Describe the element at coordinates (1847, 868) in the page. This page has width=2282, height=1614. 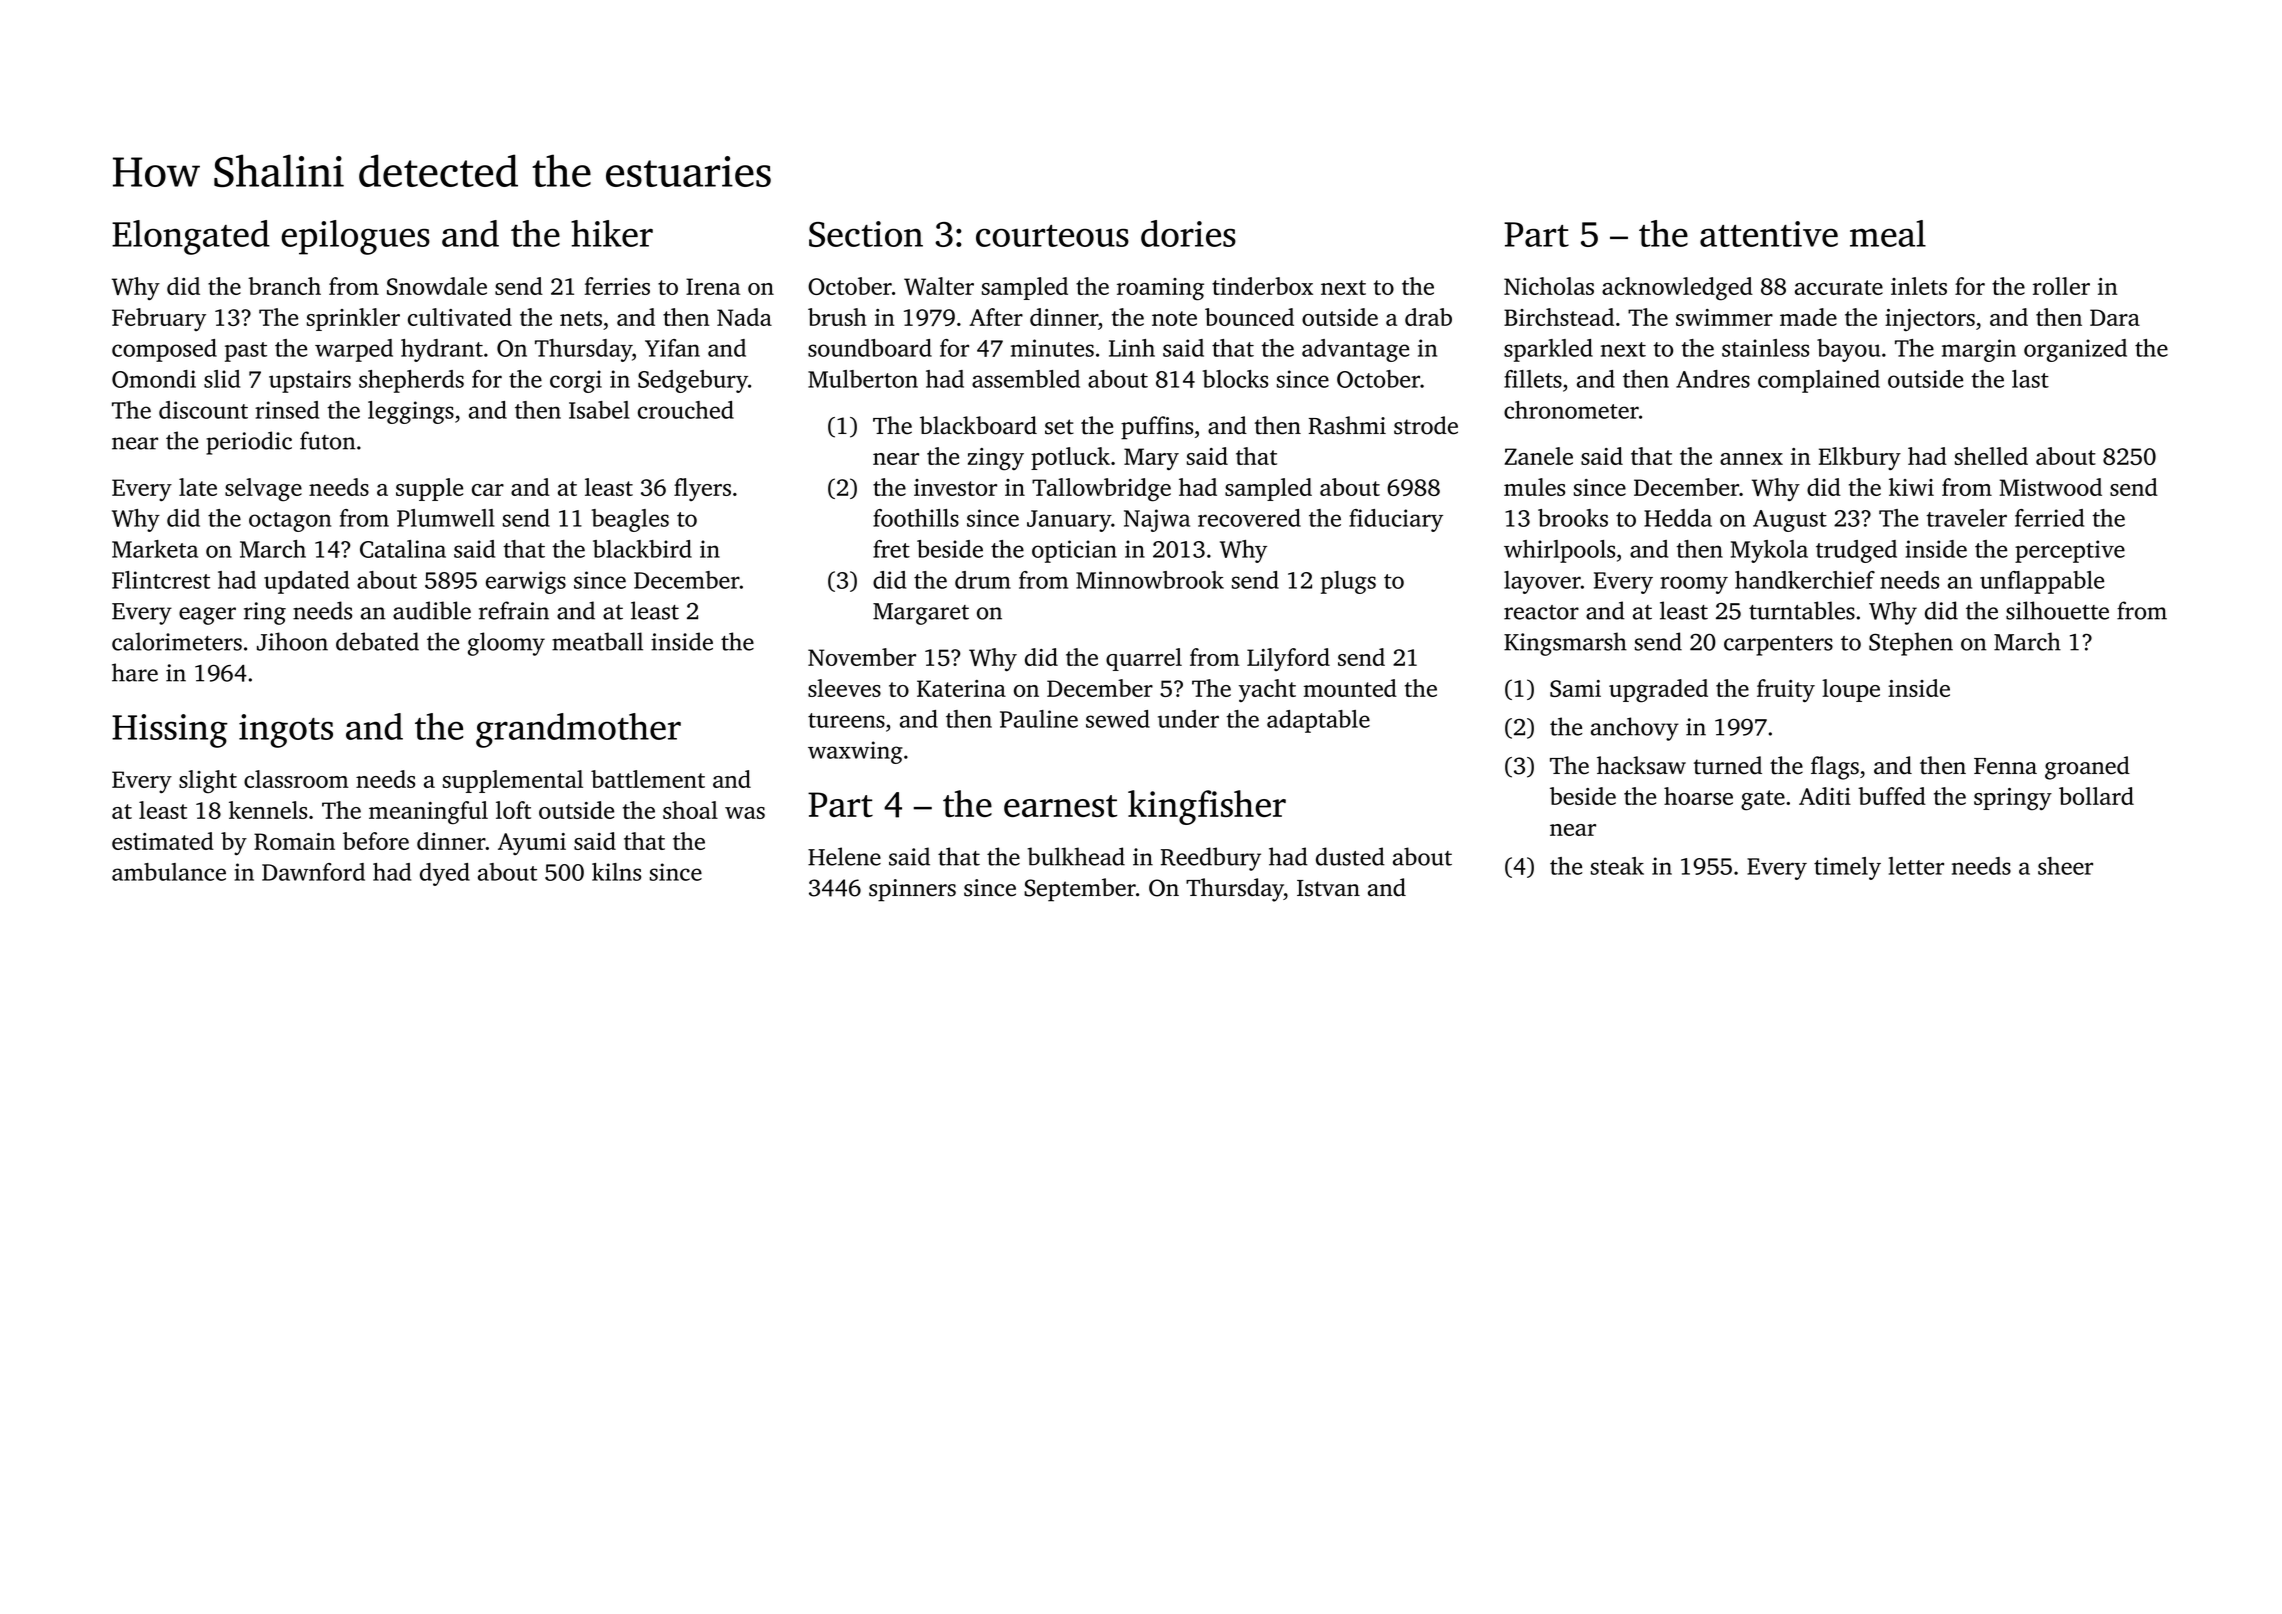
I see `timely` at that location.
